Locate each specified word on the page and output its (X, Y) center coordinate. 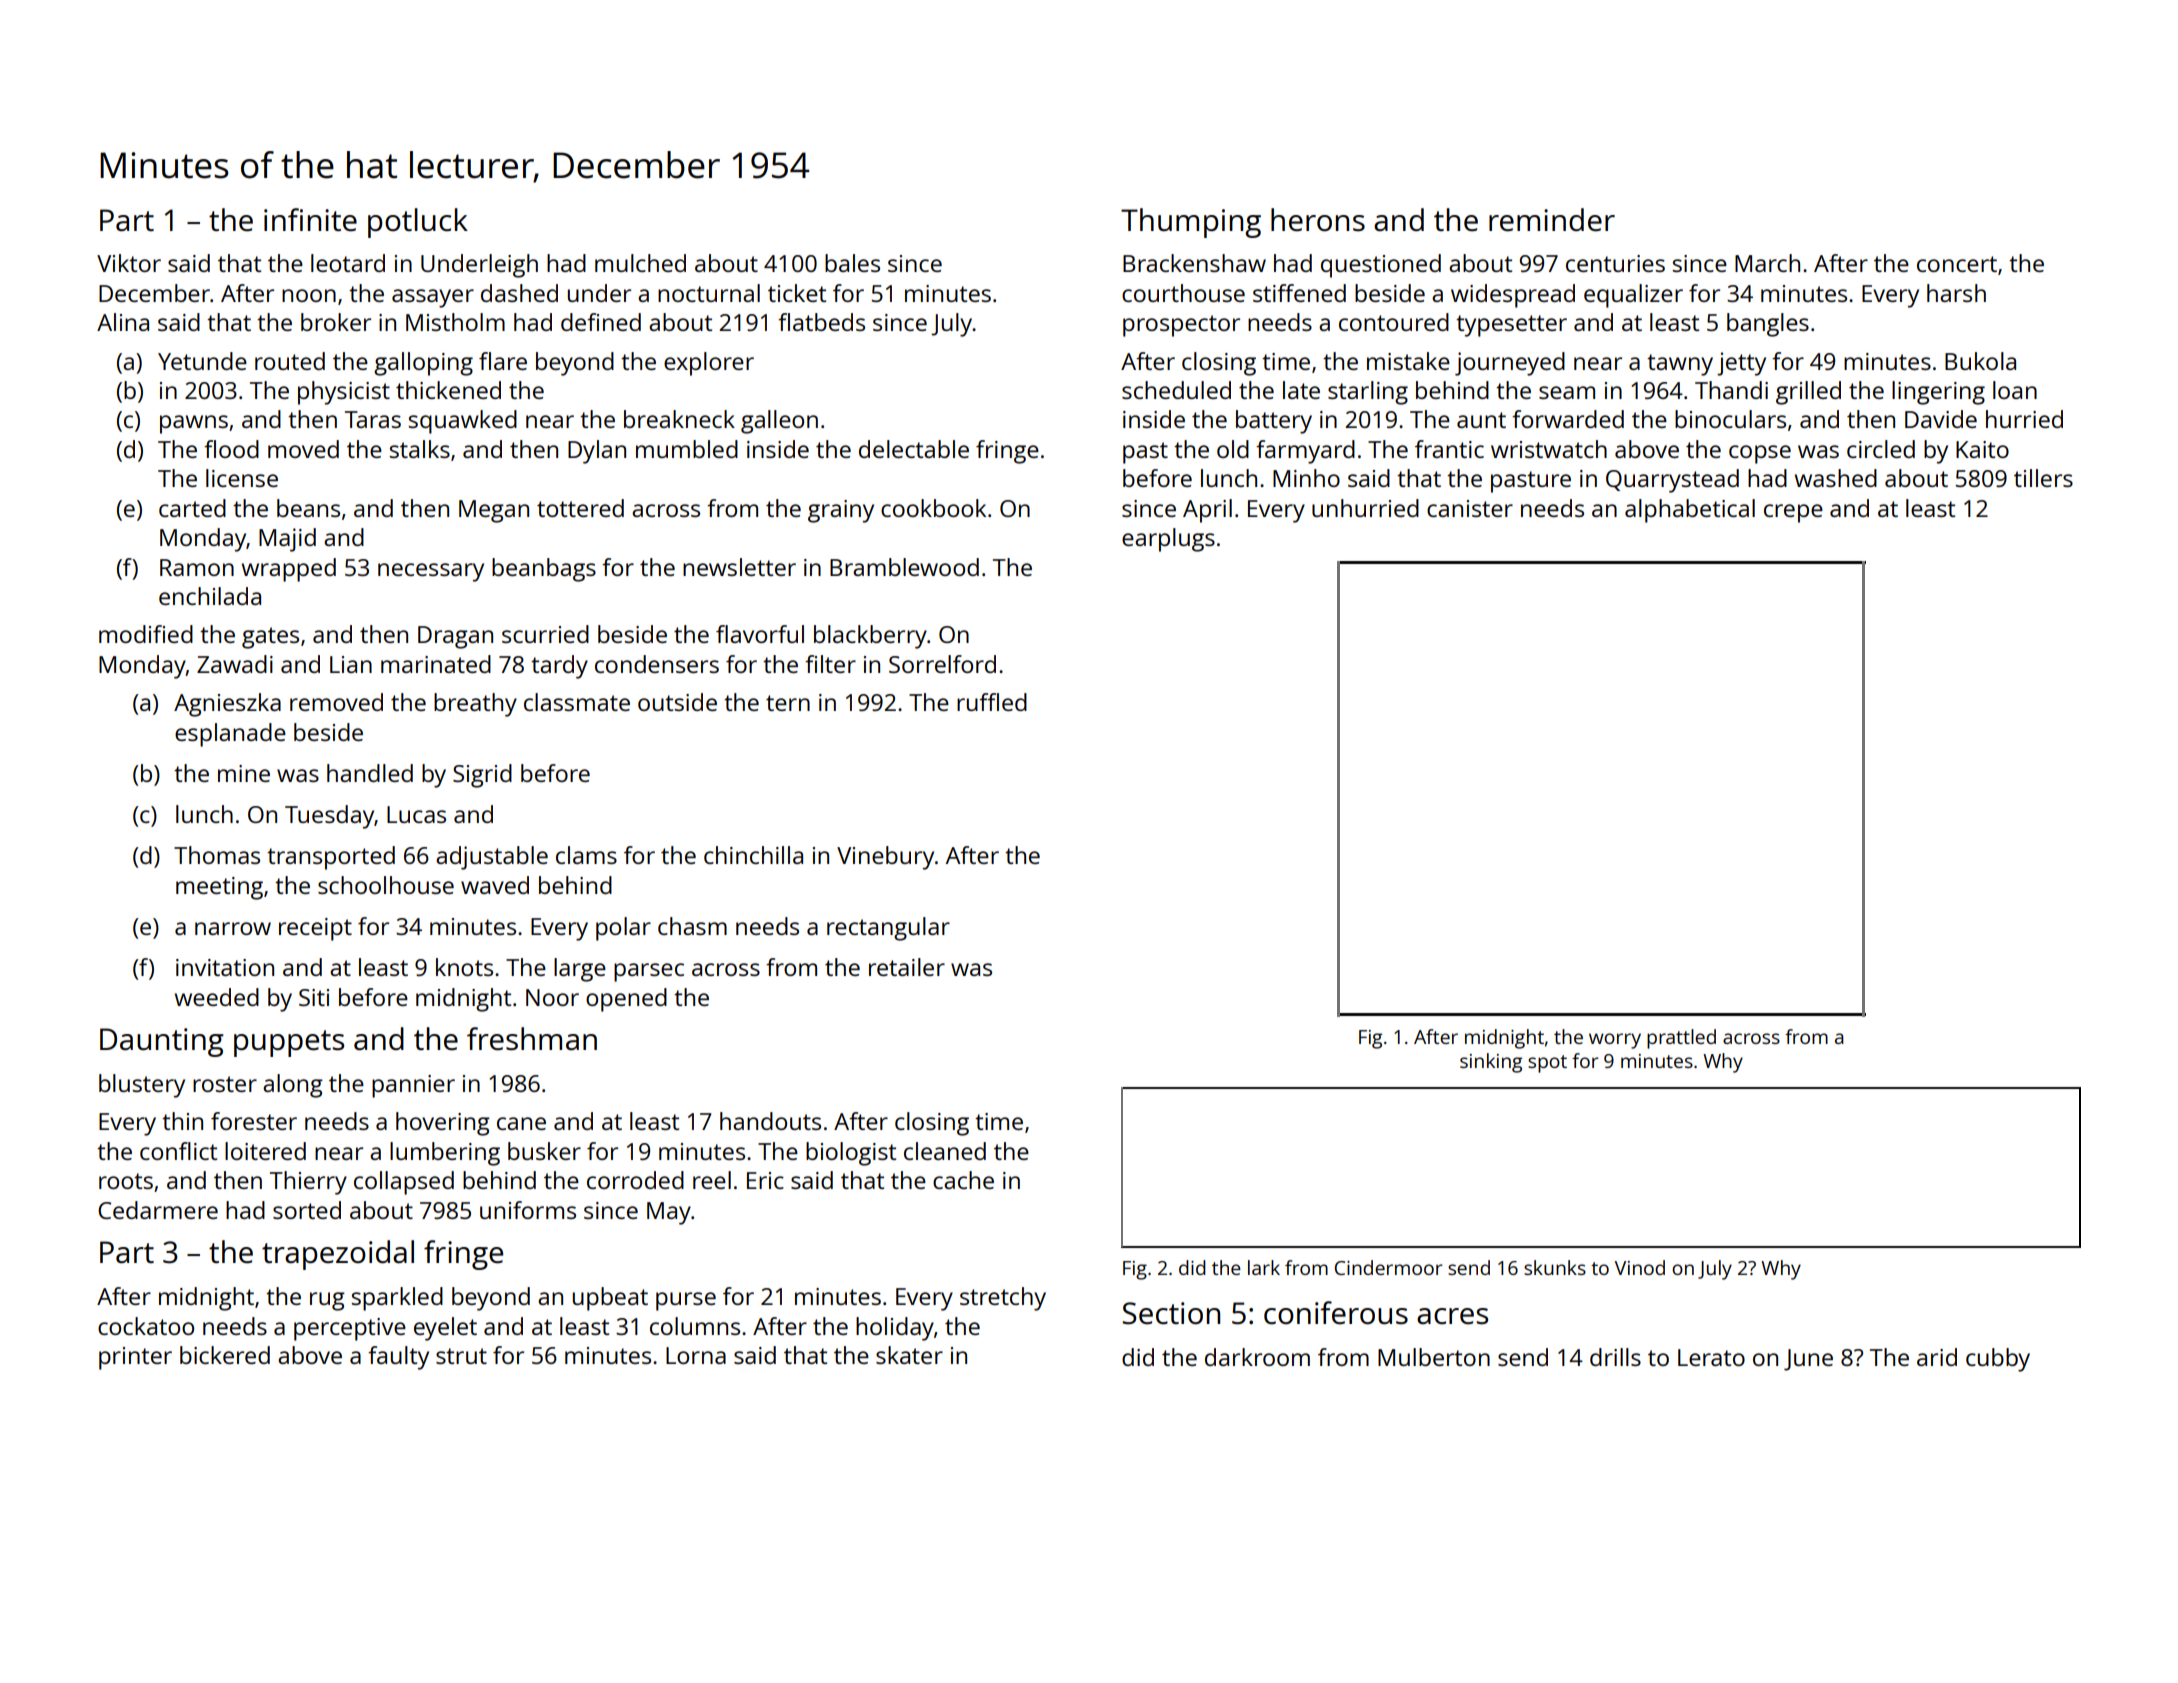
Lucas (416, 814)
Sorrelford (942, 664)
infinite (310, 220)
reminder (1552, 220)
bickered (225, 1355)
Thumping (1191, 223)
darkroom (1257, 1357)
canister (1470, 508)
